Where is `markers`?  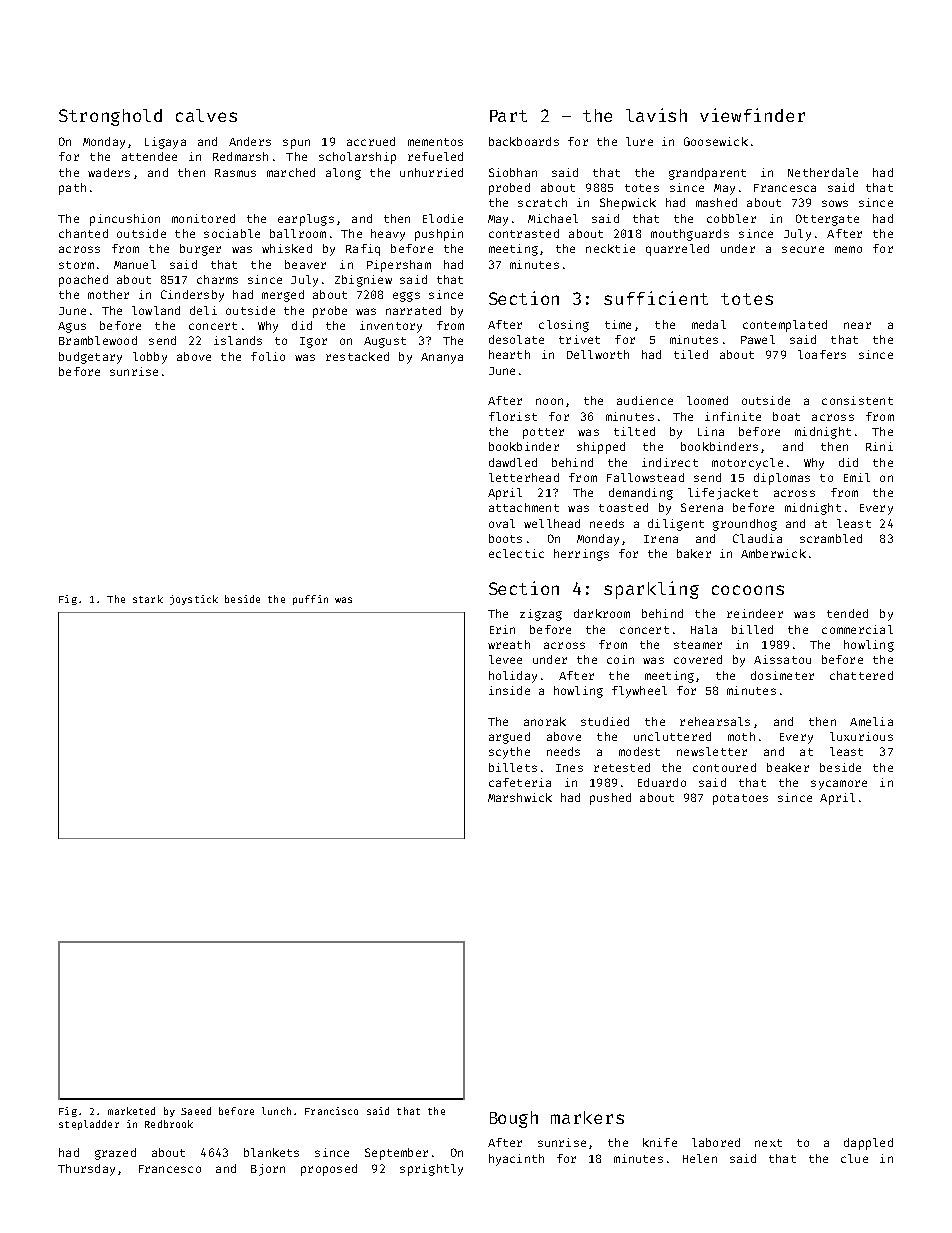
markers is located at coordinates (587, 1117).
